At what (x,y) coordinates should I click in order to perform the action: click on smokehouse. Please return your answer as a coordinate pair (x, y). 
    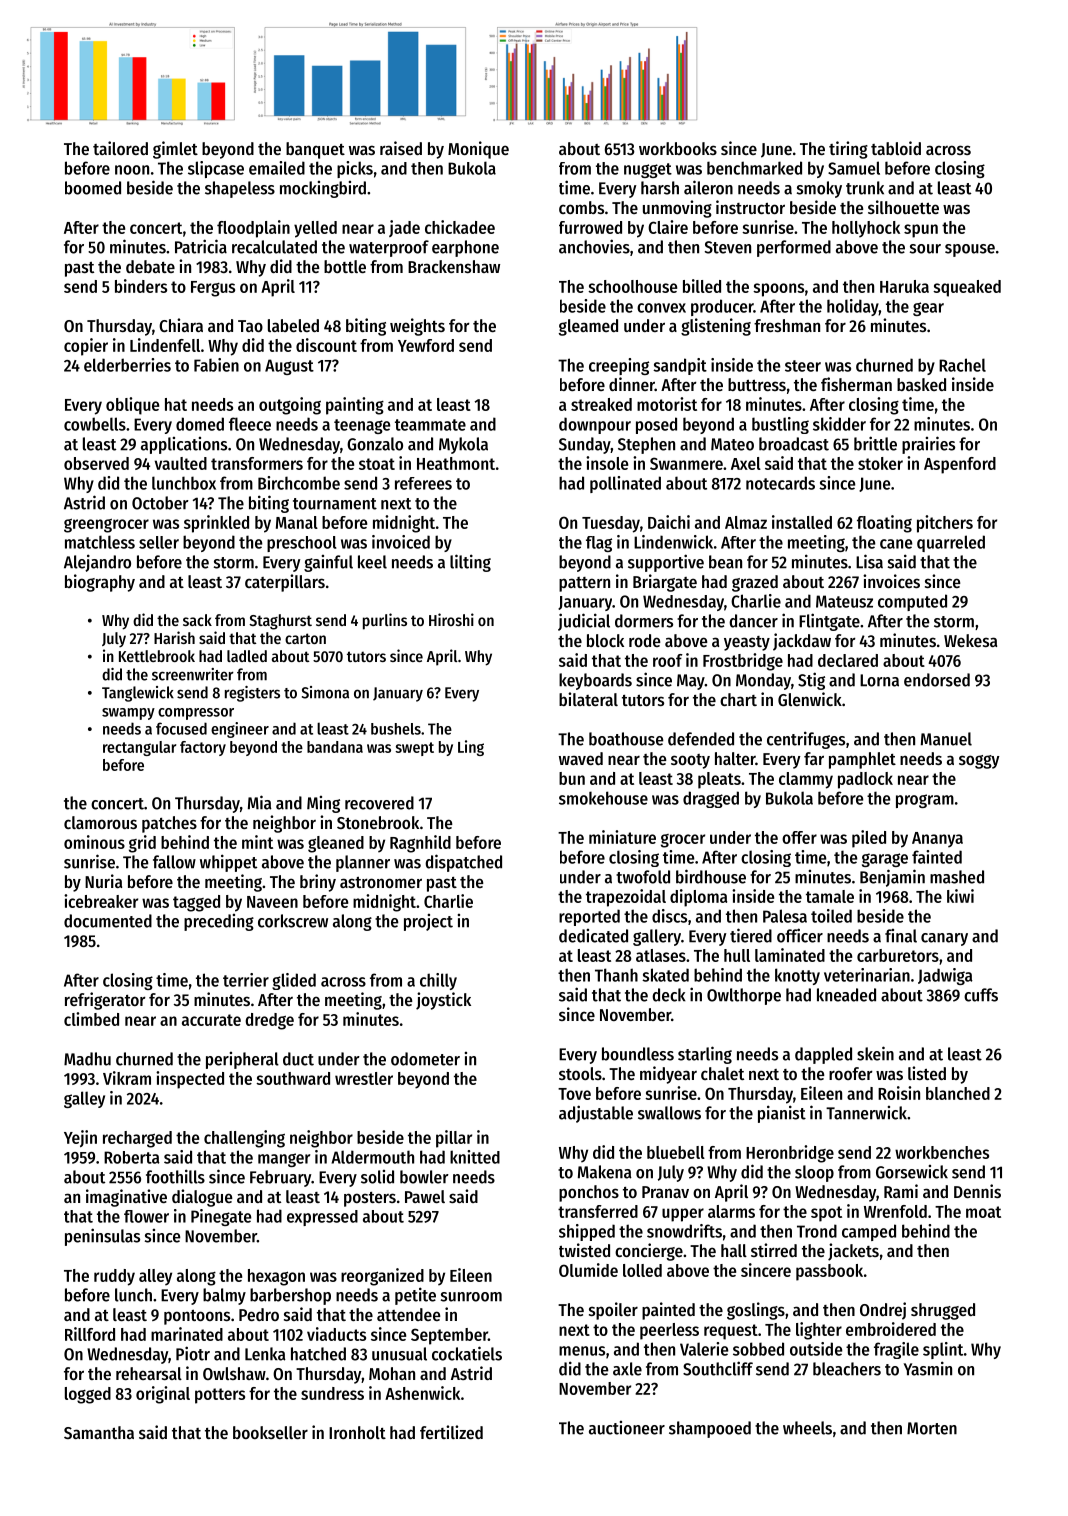
    Looking at the image, I should click on (603, 798).
